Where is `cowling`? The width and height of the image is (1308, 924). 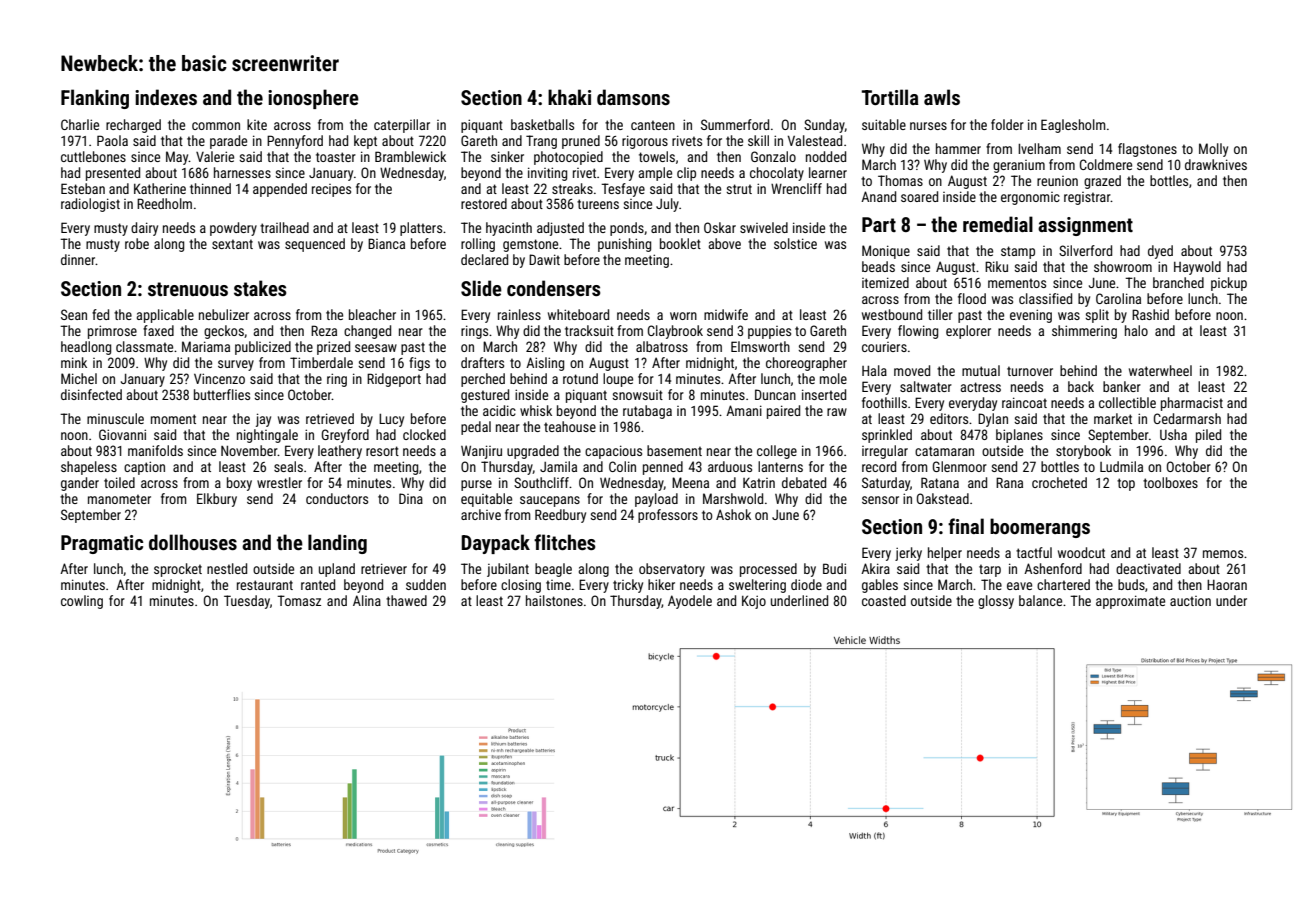
cowling is located at coordinates (82, 602).
